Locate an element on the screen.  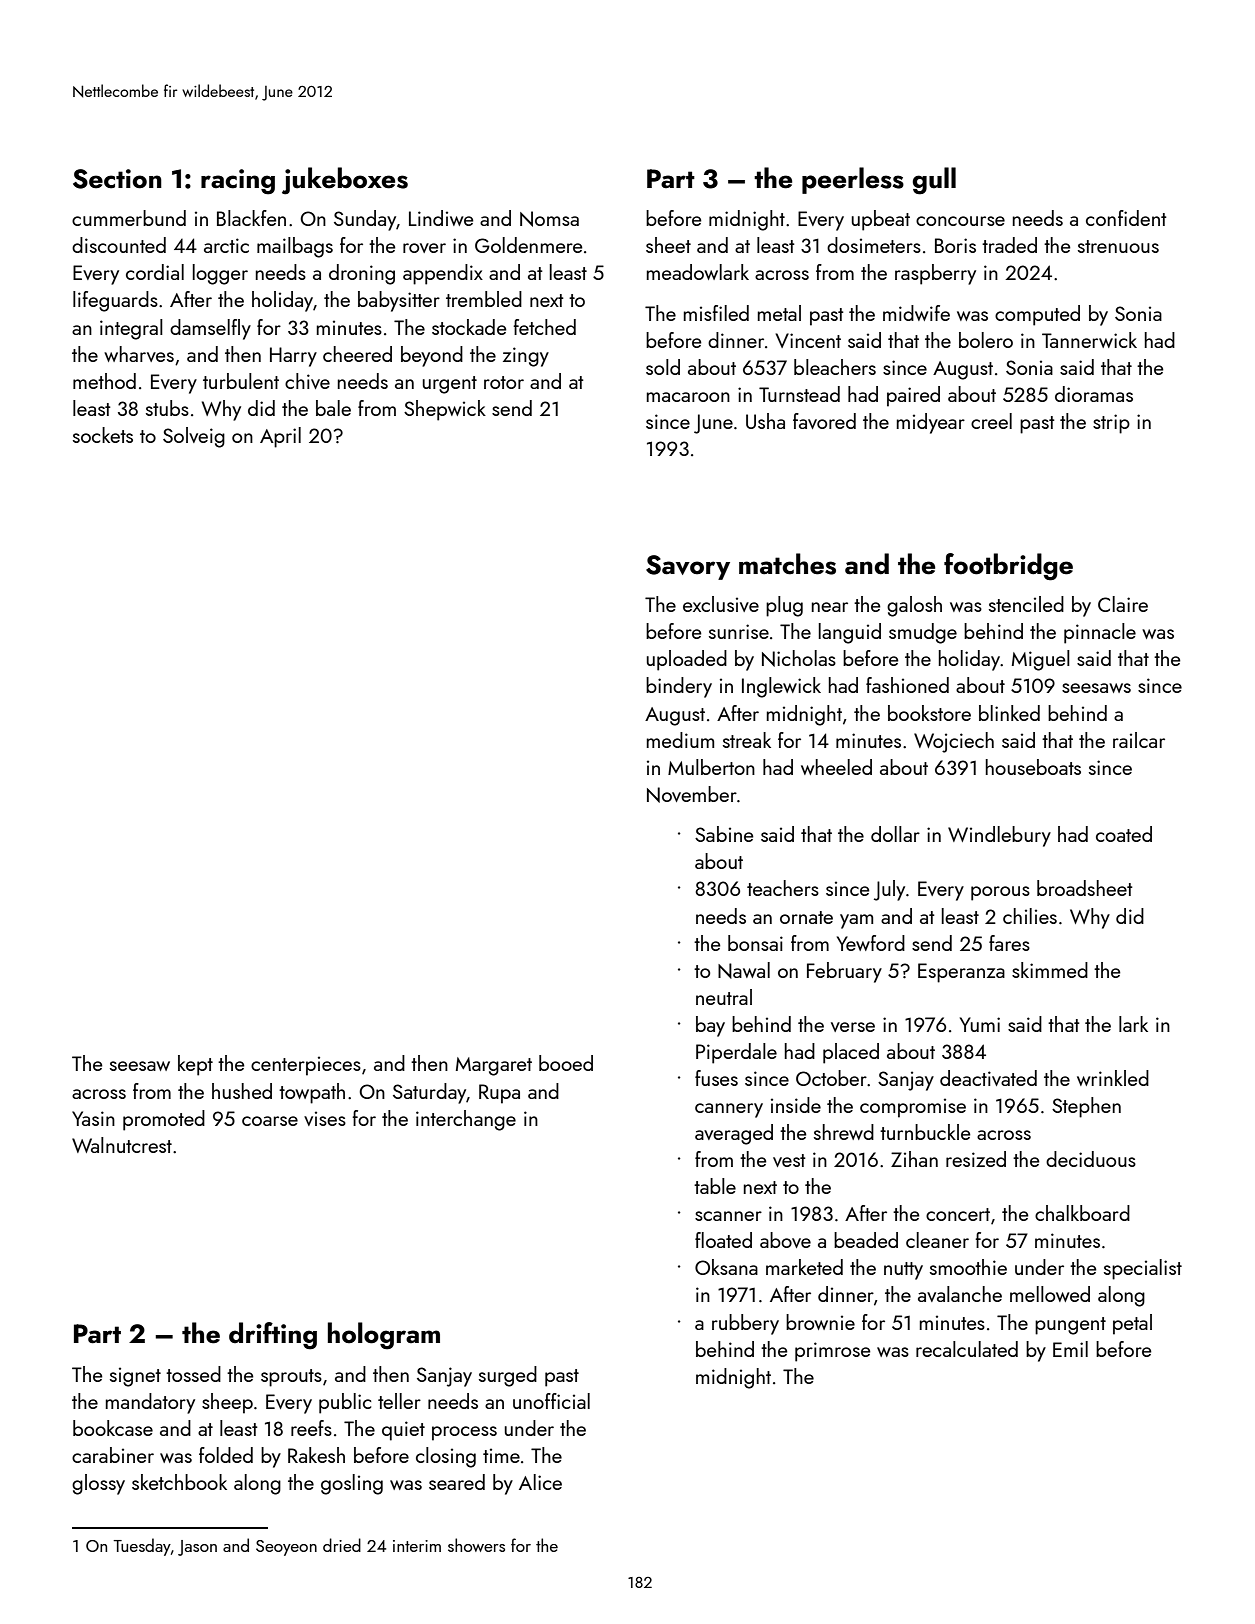
Solveig is located at coordinates (194, 437).
